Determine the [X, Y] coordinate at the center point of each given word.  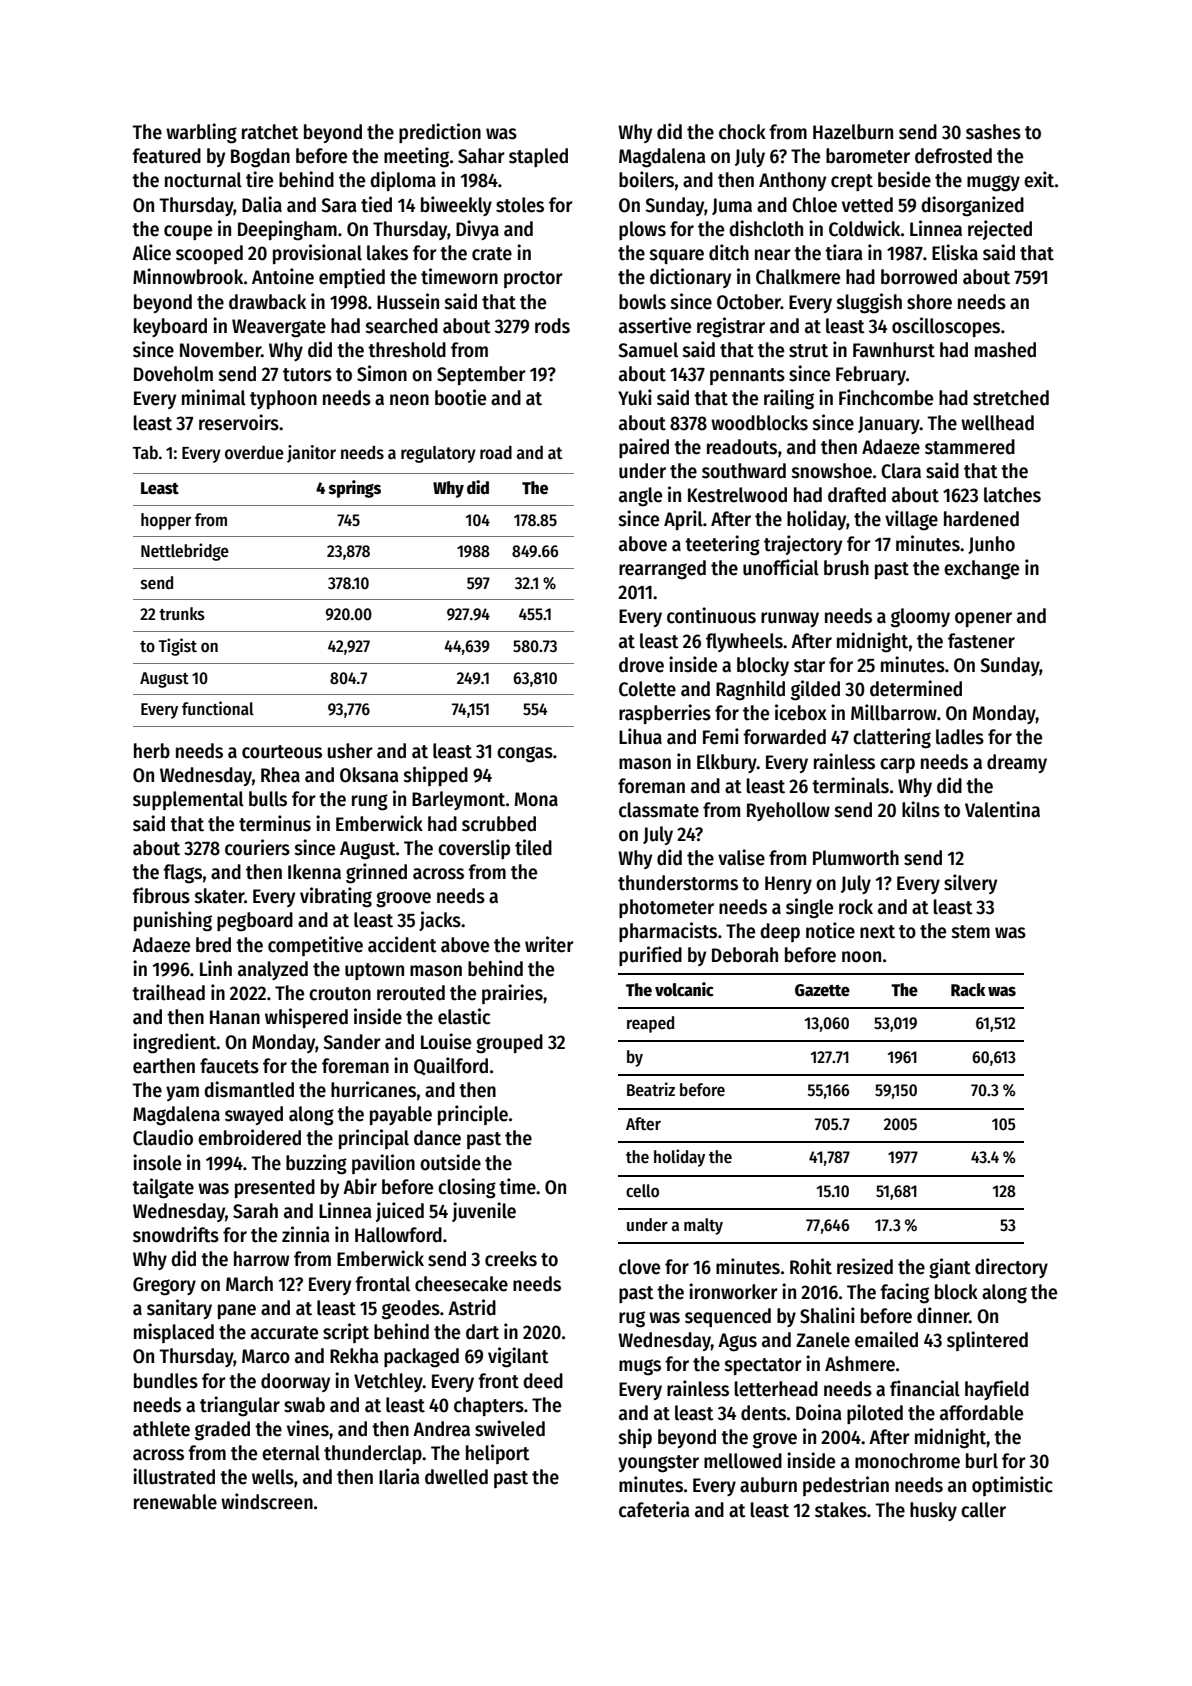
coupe [188, 232]
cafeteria [654, 1509]
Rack [968, 990]
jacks [440, 921]
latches [1012, 495]
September [481, 375]
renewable [175, 1502]
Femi [721, 736]
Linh [216, 968]
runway [790, 619]
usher [350, 751]
